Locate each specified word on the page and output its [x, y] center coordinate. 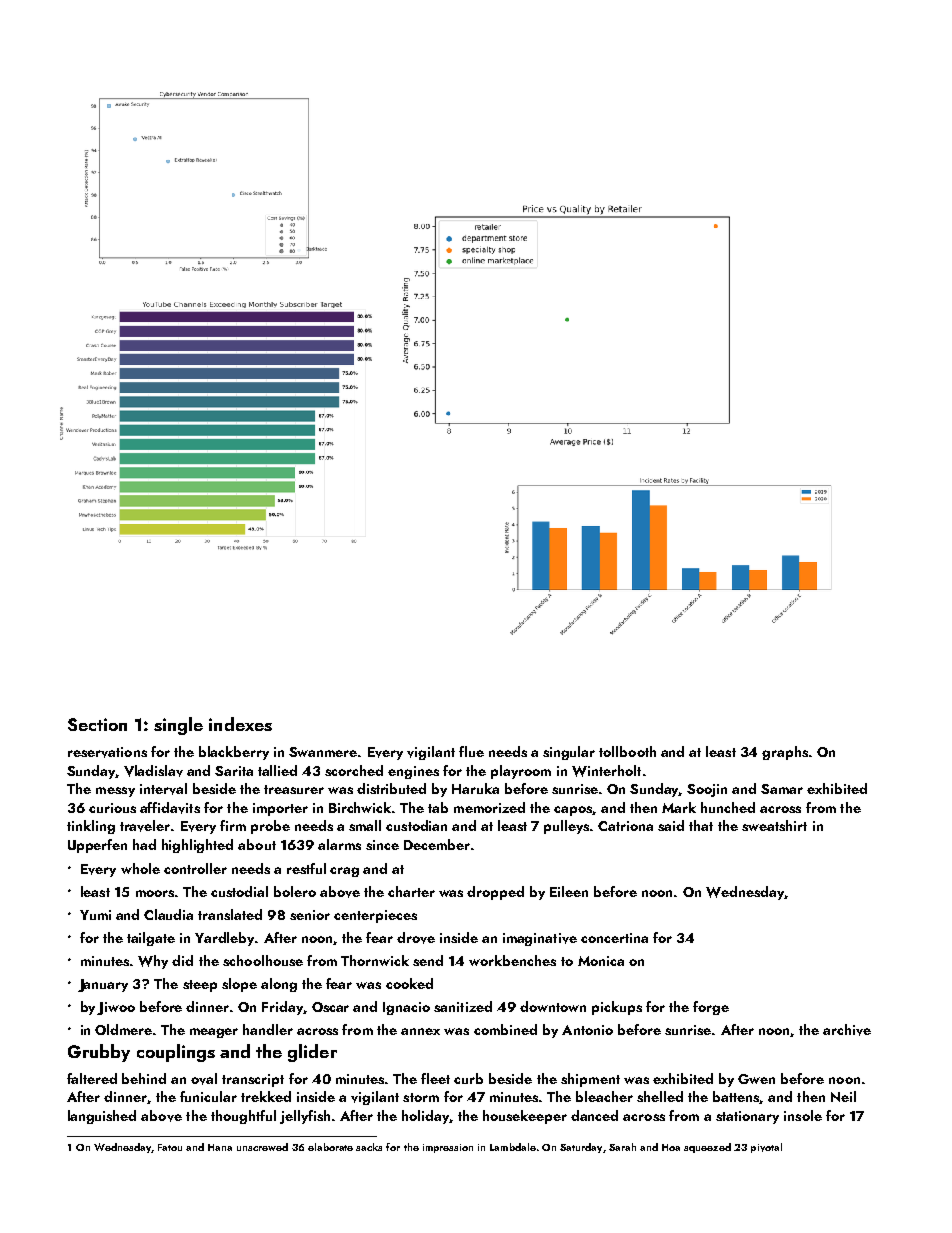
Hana [220, 1147]
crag [344, 872]
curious [112, 808]
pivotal [766, 1148]
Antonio [587, 1030]
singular [569, 753]
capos [573, 811]
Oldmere [123, 1029]
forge [711, 1008]
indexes [240, 724]
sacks [369, 1147]
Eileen [569, 891]
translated [230, 914]
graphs [785, 753]
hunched [728, 807]
